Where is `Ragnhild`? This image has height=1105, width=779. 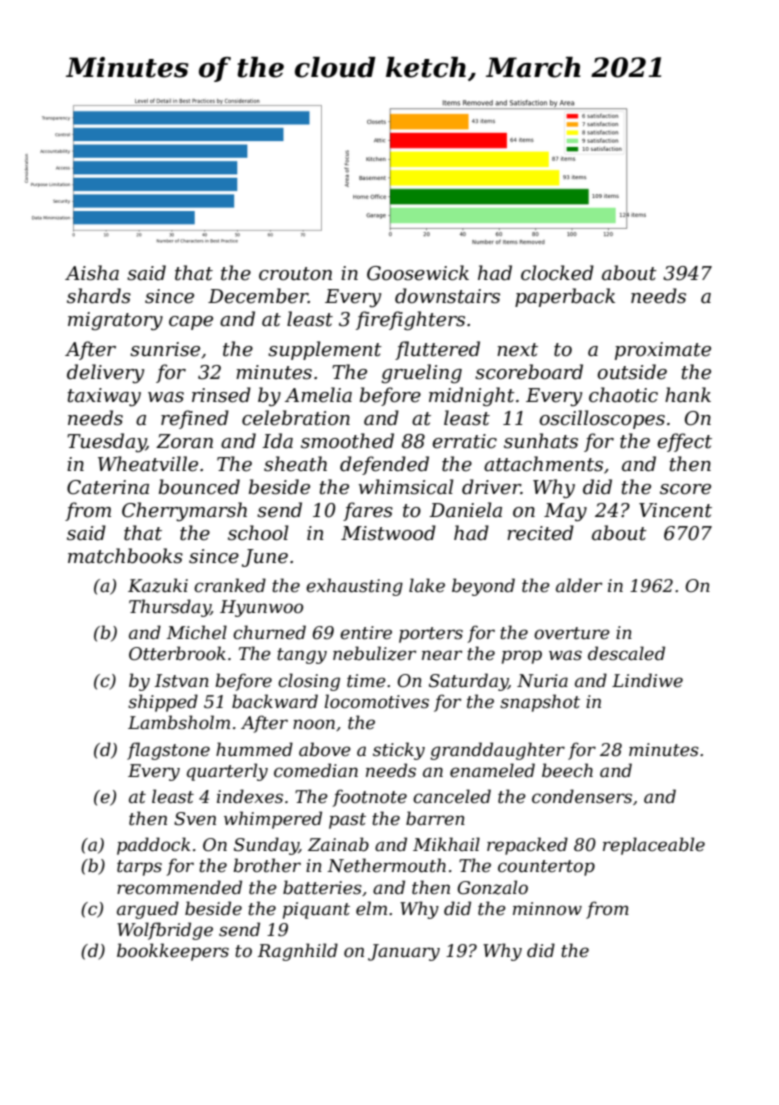
Ragnhild is located at coordinates (298, 952).
